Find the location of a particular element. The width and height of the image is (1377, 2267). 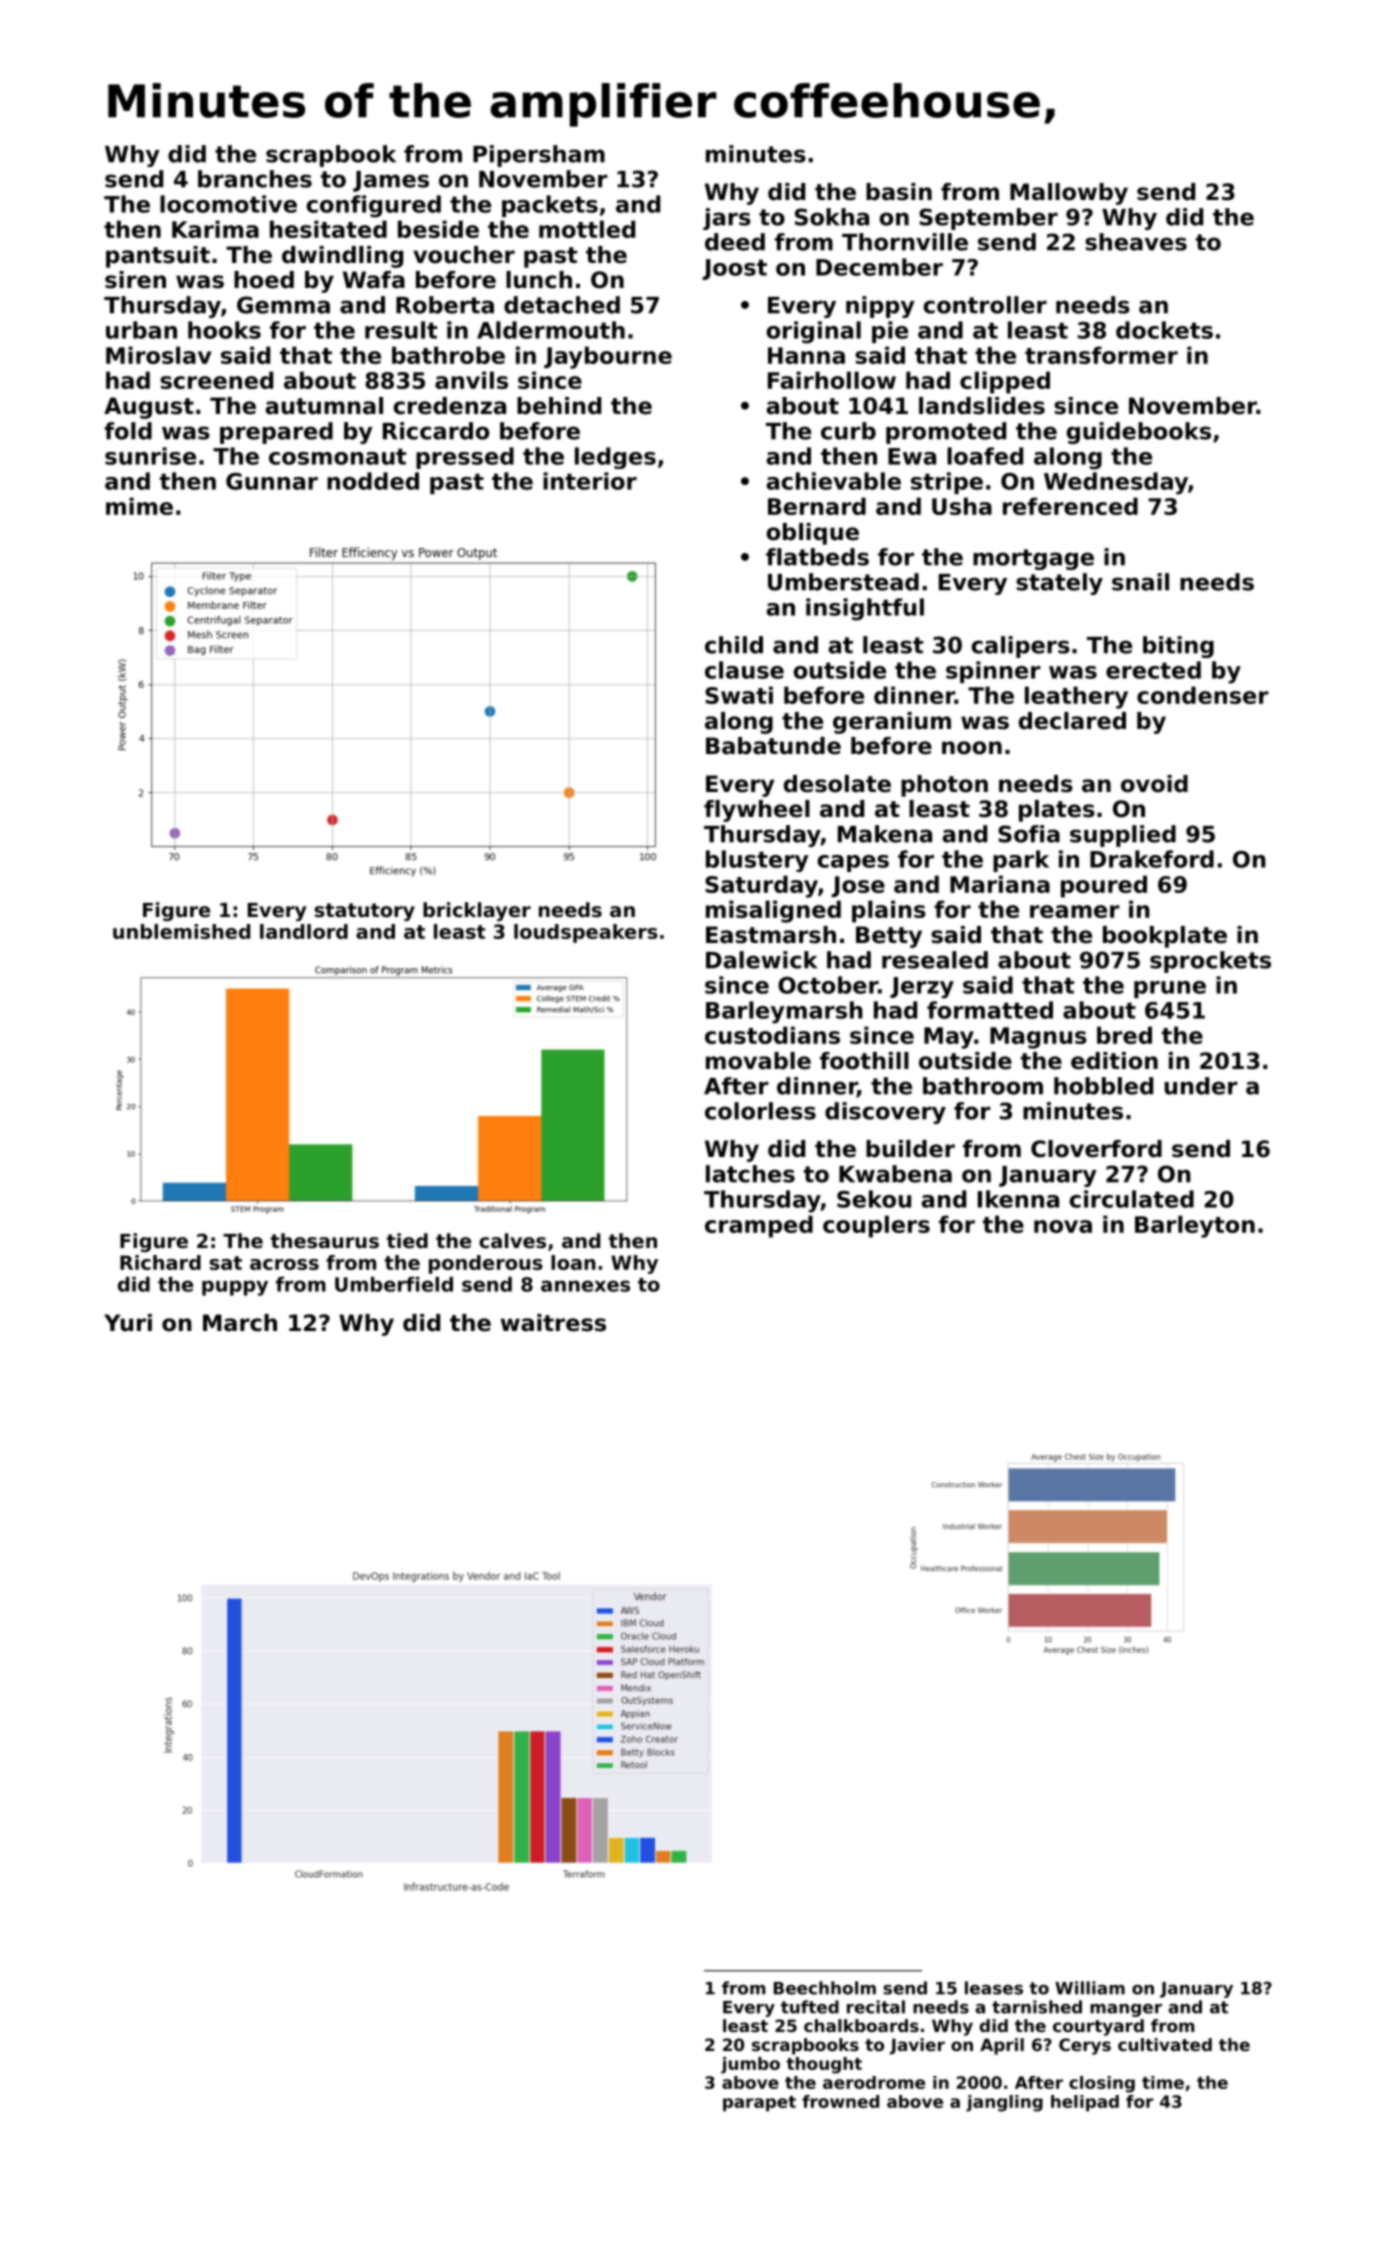

manger is located at coordinates (1126, 2010).
